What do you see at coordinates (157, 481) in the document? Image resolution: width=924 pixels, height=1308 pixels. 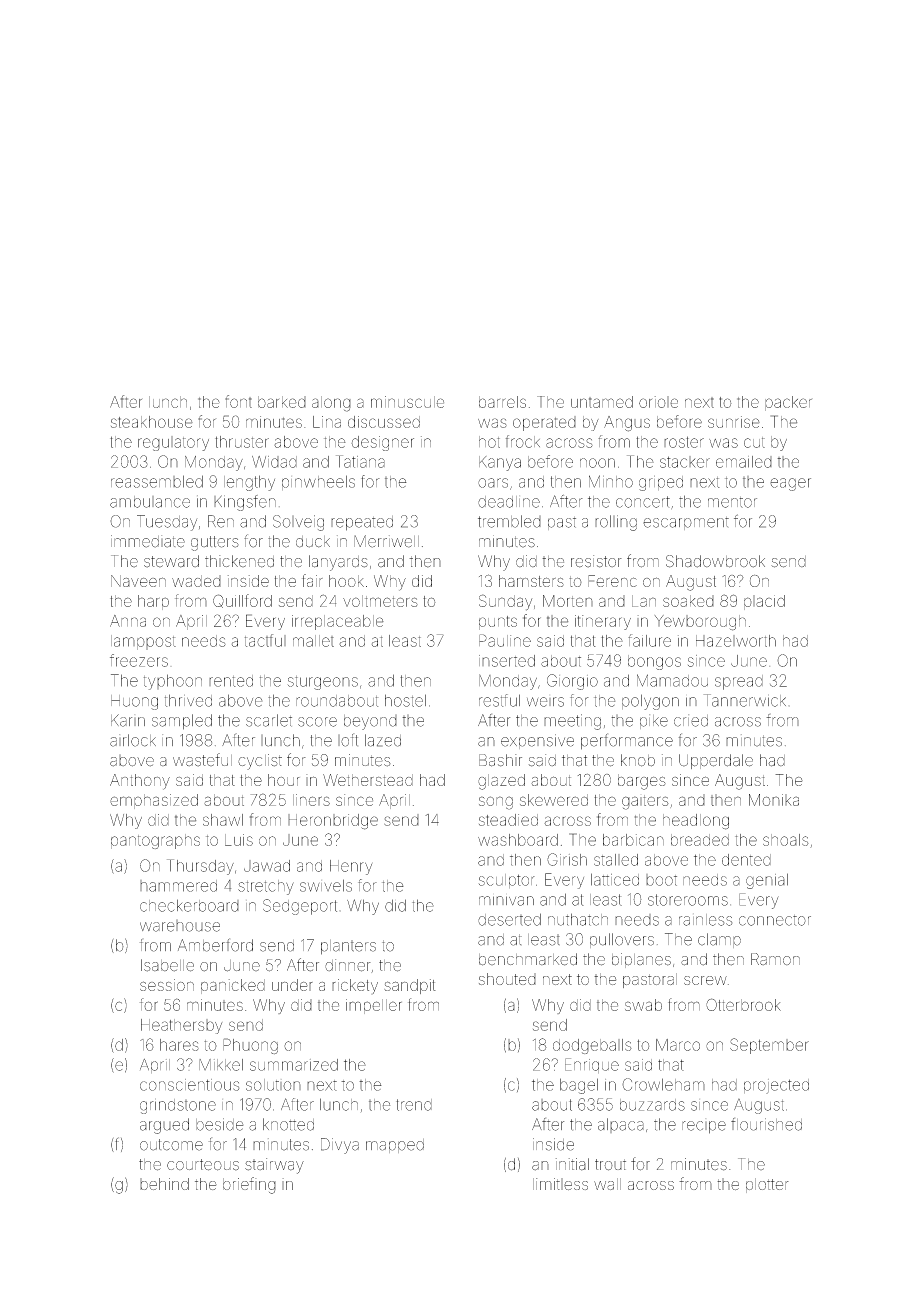 I see `reassembled` at bounding box center [157, 481].
